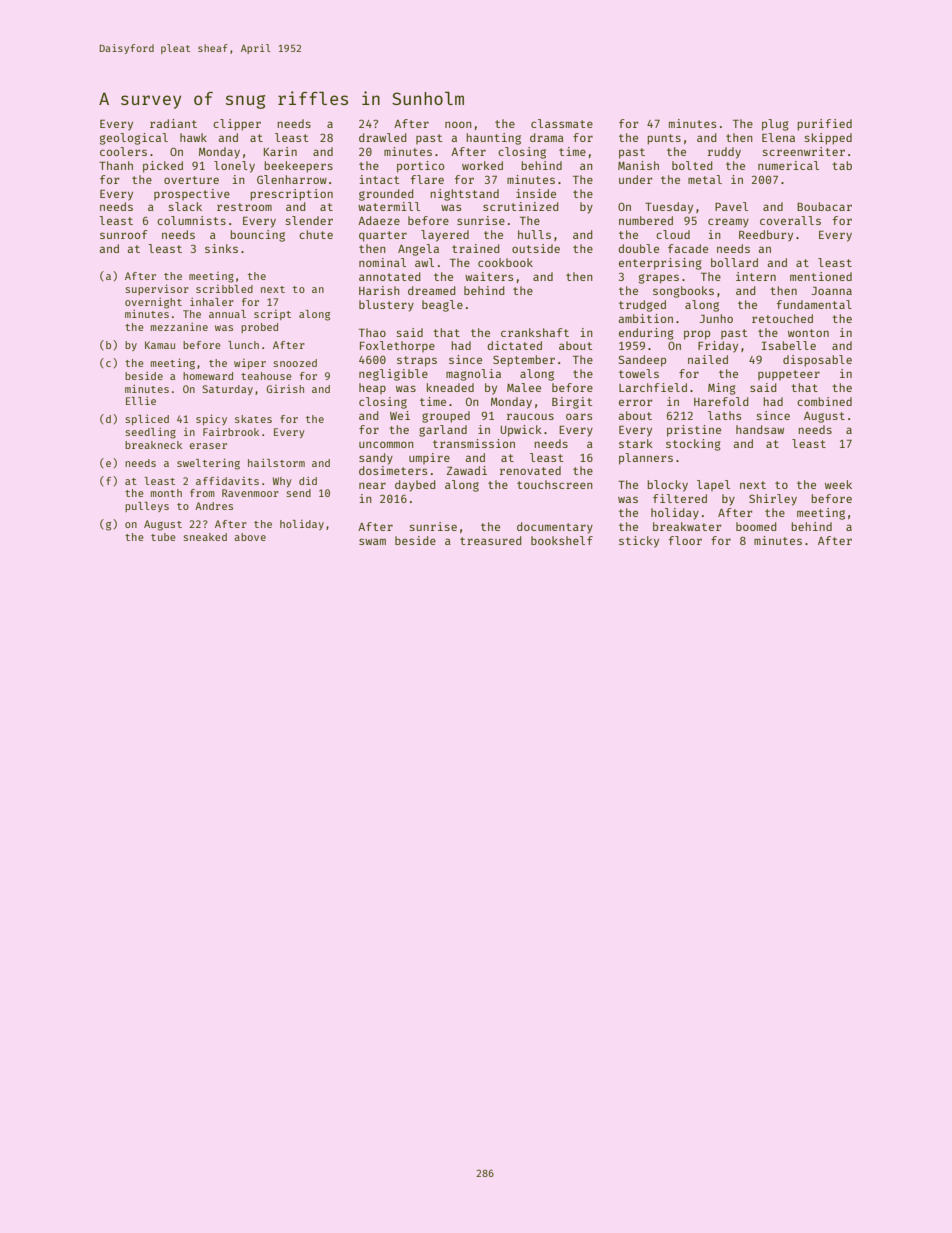 Image resolution: width=952 pixels, height=1233 pixels. What do you see at coordinates (285, 389) in the document?
I see `Girish` at bounding box center [285, 389].
